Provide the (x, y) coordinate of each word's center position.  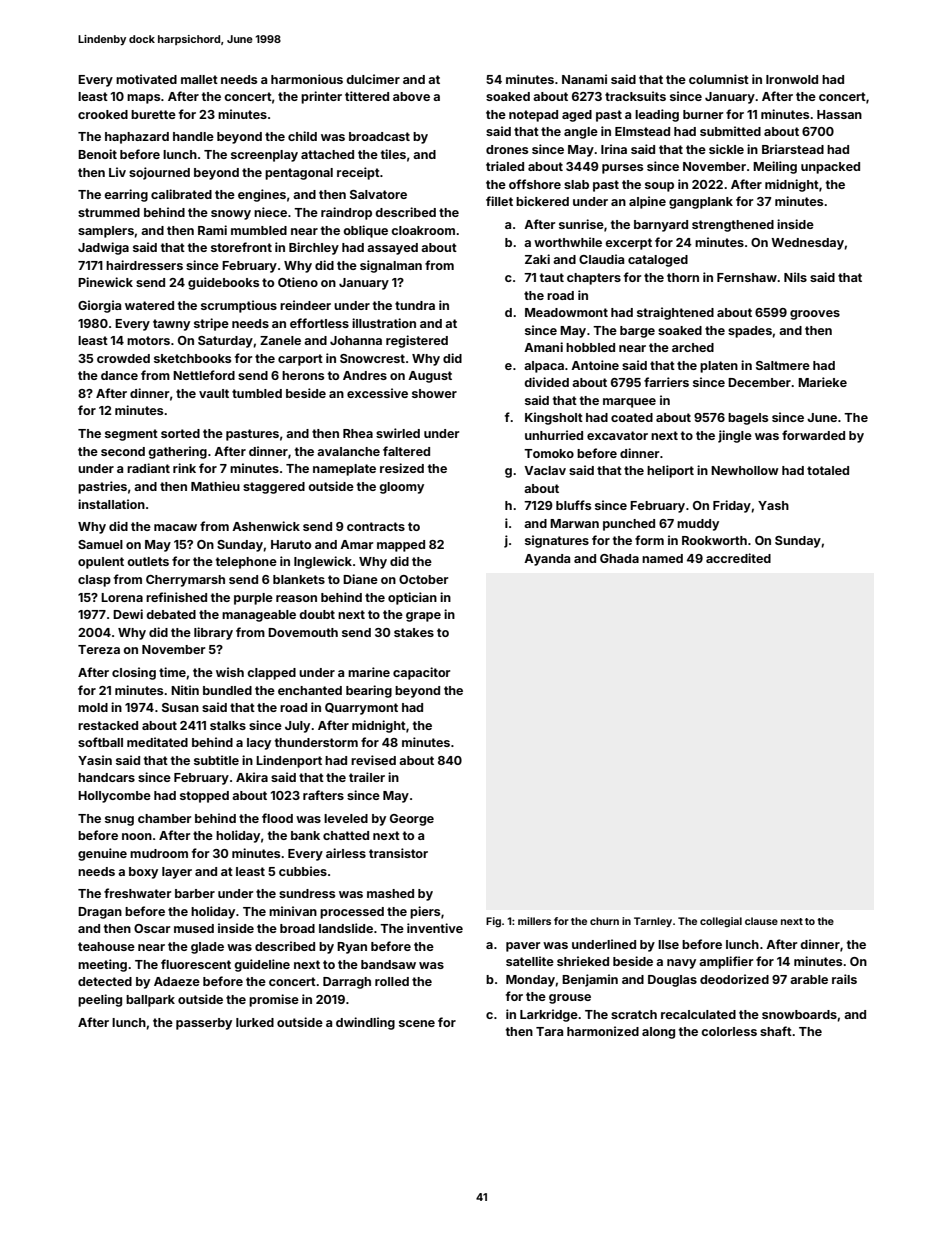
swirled (398, 433)
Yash (773, 505)
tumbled (257, 393)
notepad (533, 116)
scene (417, 1023)
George (412, 820)
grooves (815, 315)
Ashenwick (266, 526)
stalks (228, 725)
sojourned (159, 173)
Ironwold (792, 79)
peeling (100, 1000)
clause (761, 921)
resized (402, 468)
